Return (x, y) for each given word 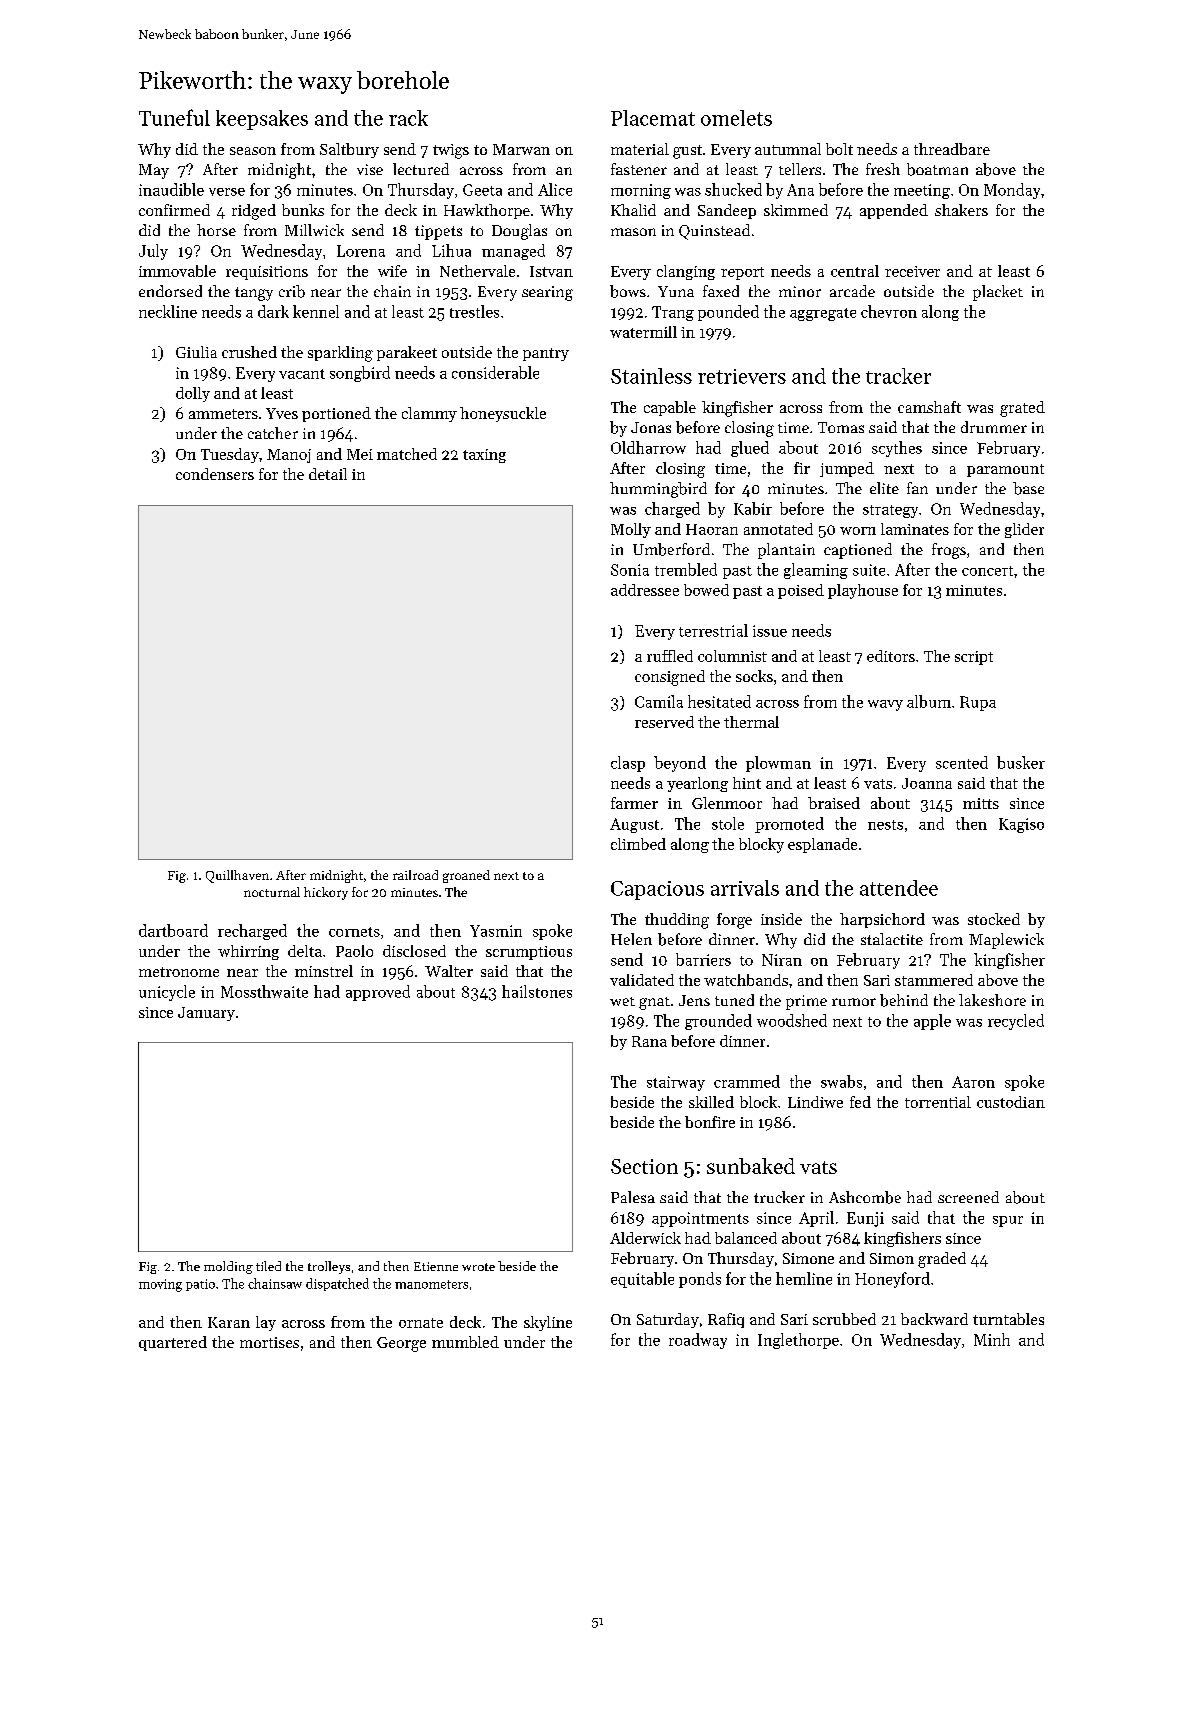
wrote (478, 1267)
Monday (1012, 191)
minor (800, 291)
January (206, 1014)
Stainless (651, 376)
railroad (415, 875)
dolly (193, 394)
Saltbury (349, 150)
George (401, 1344)
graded (942, 1260)
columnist (732, 656)
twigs (451, 151)
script (974, 658)
